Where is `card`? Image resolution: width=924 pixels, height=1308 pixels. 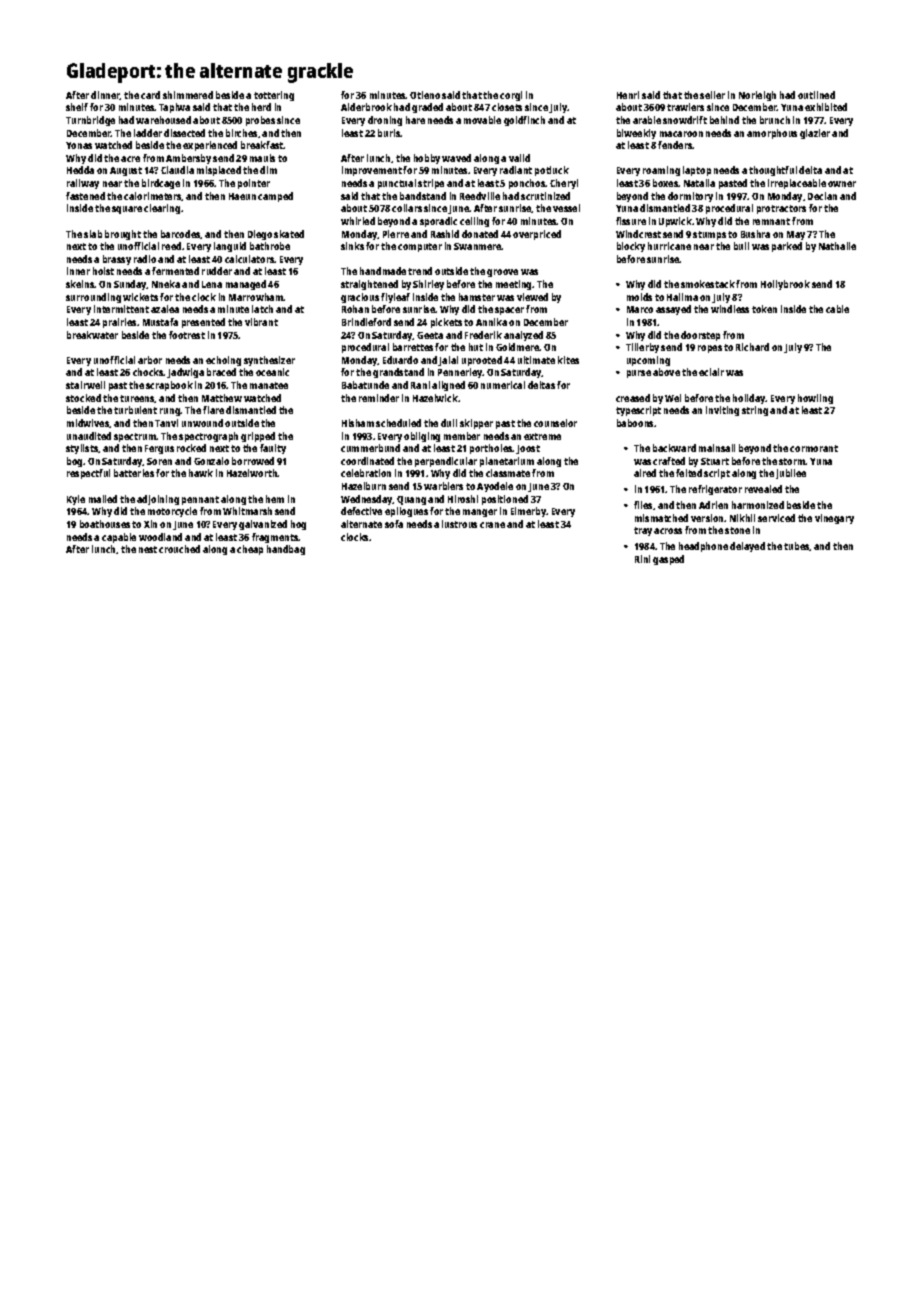 card is located at coordinates (150, 95).
